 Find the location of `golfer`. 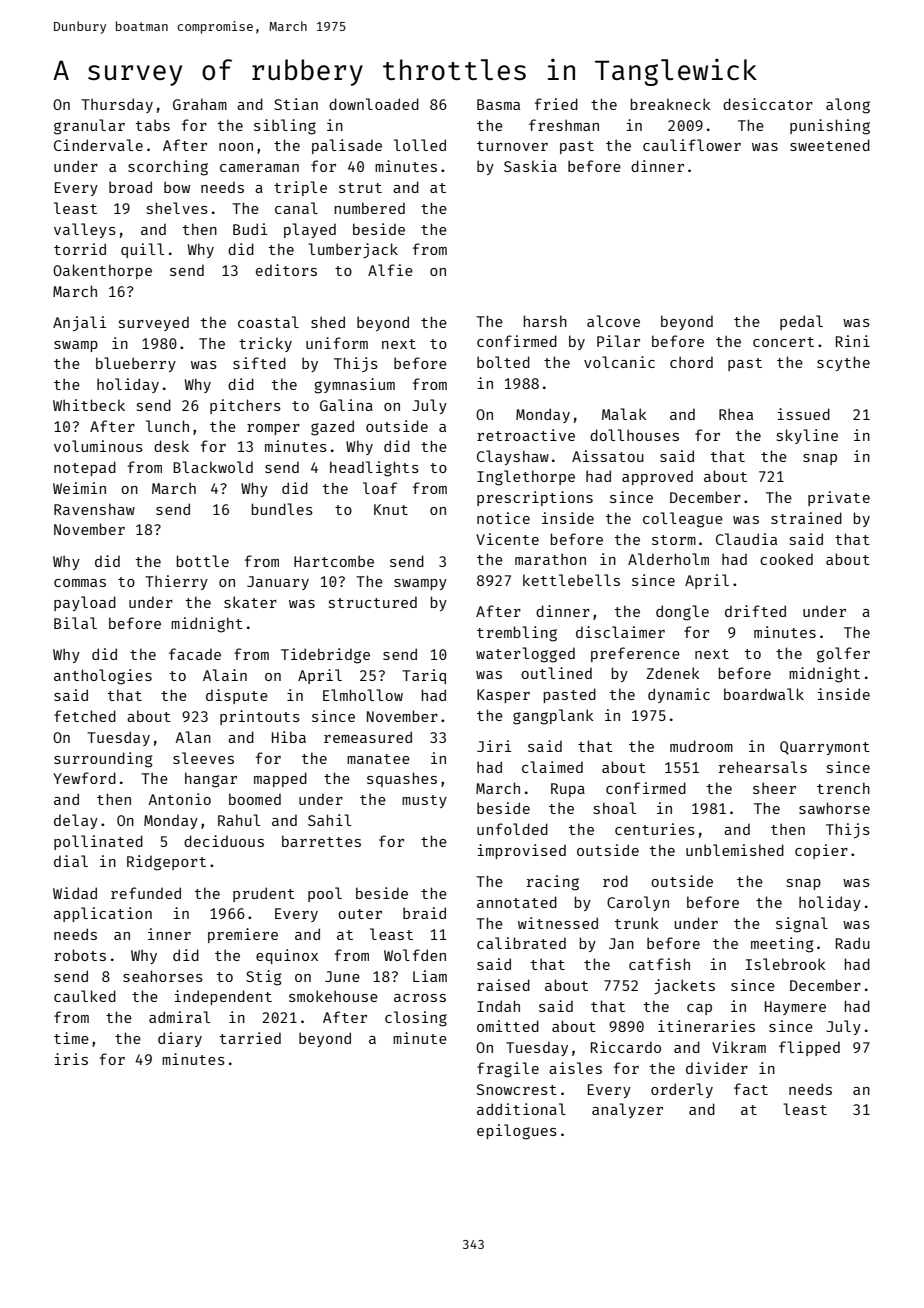

golfer is located at coordinates (843, 655).
